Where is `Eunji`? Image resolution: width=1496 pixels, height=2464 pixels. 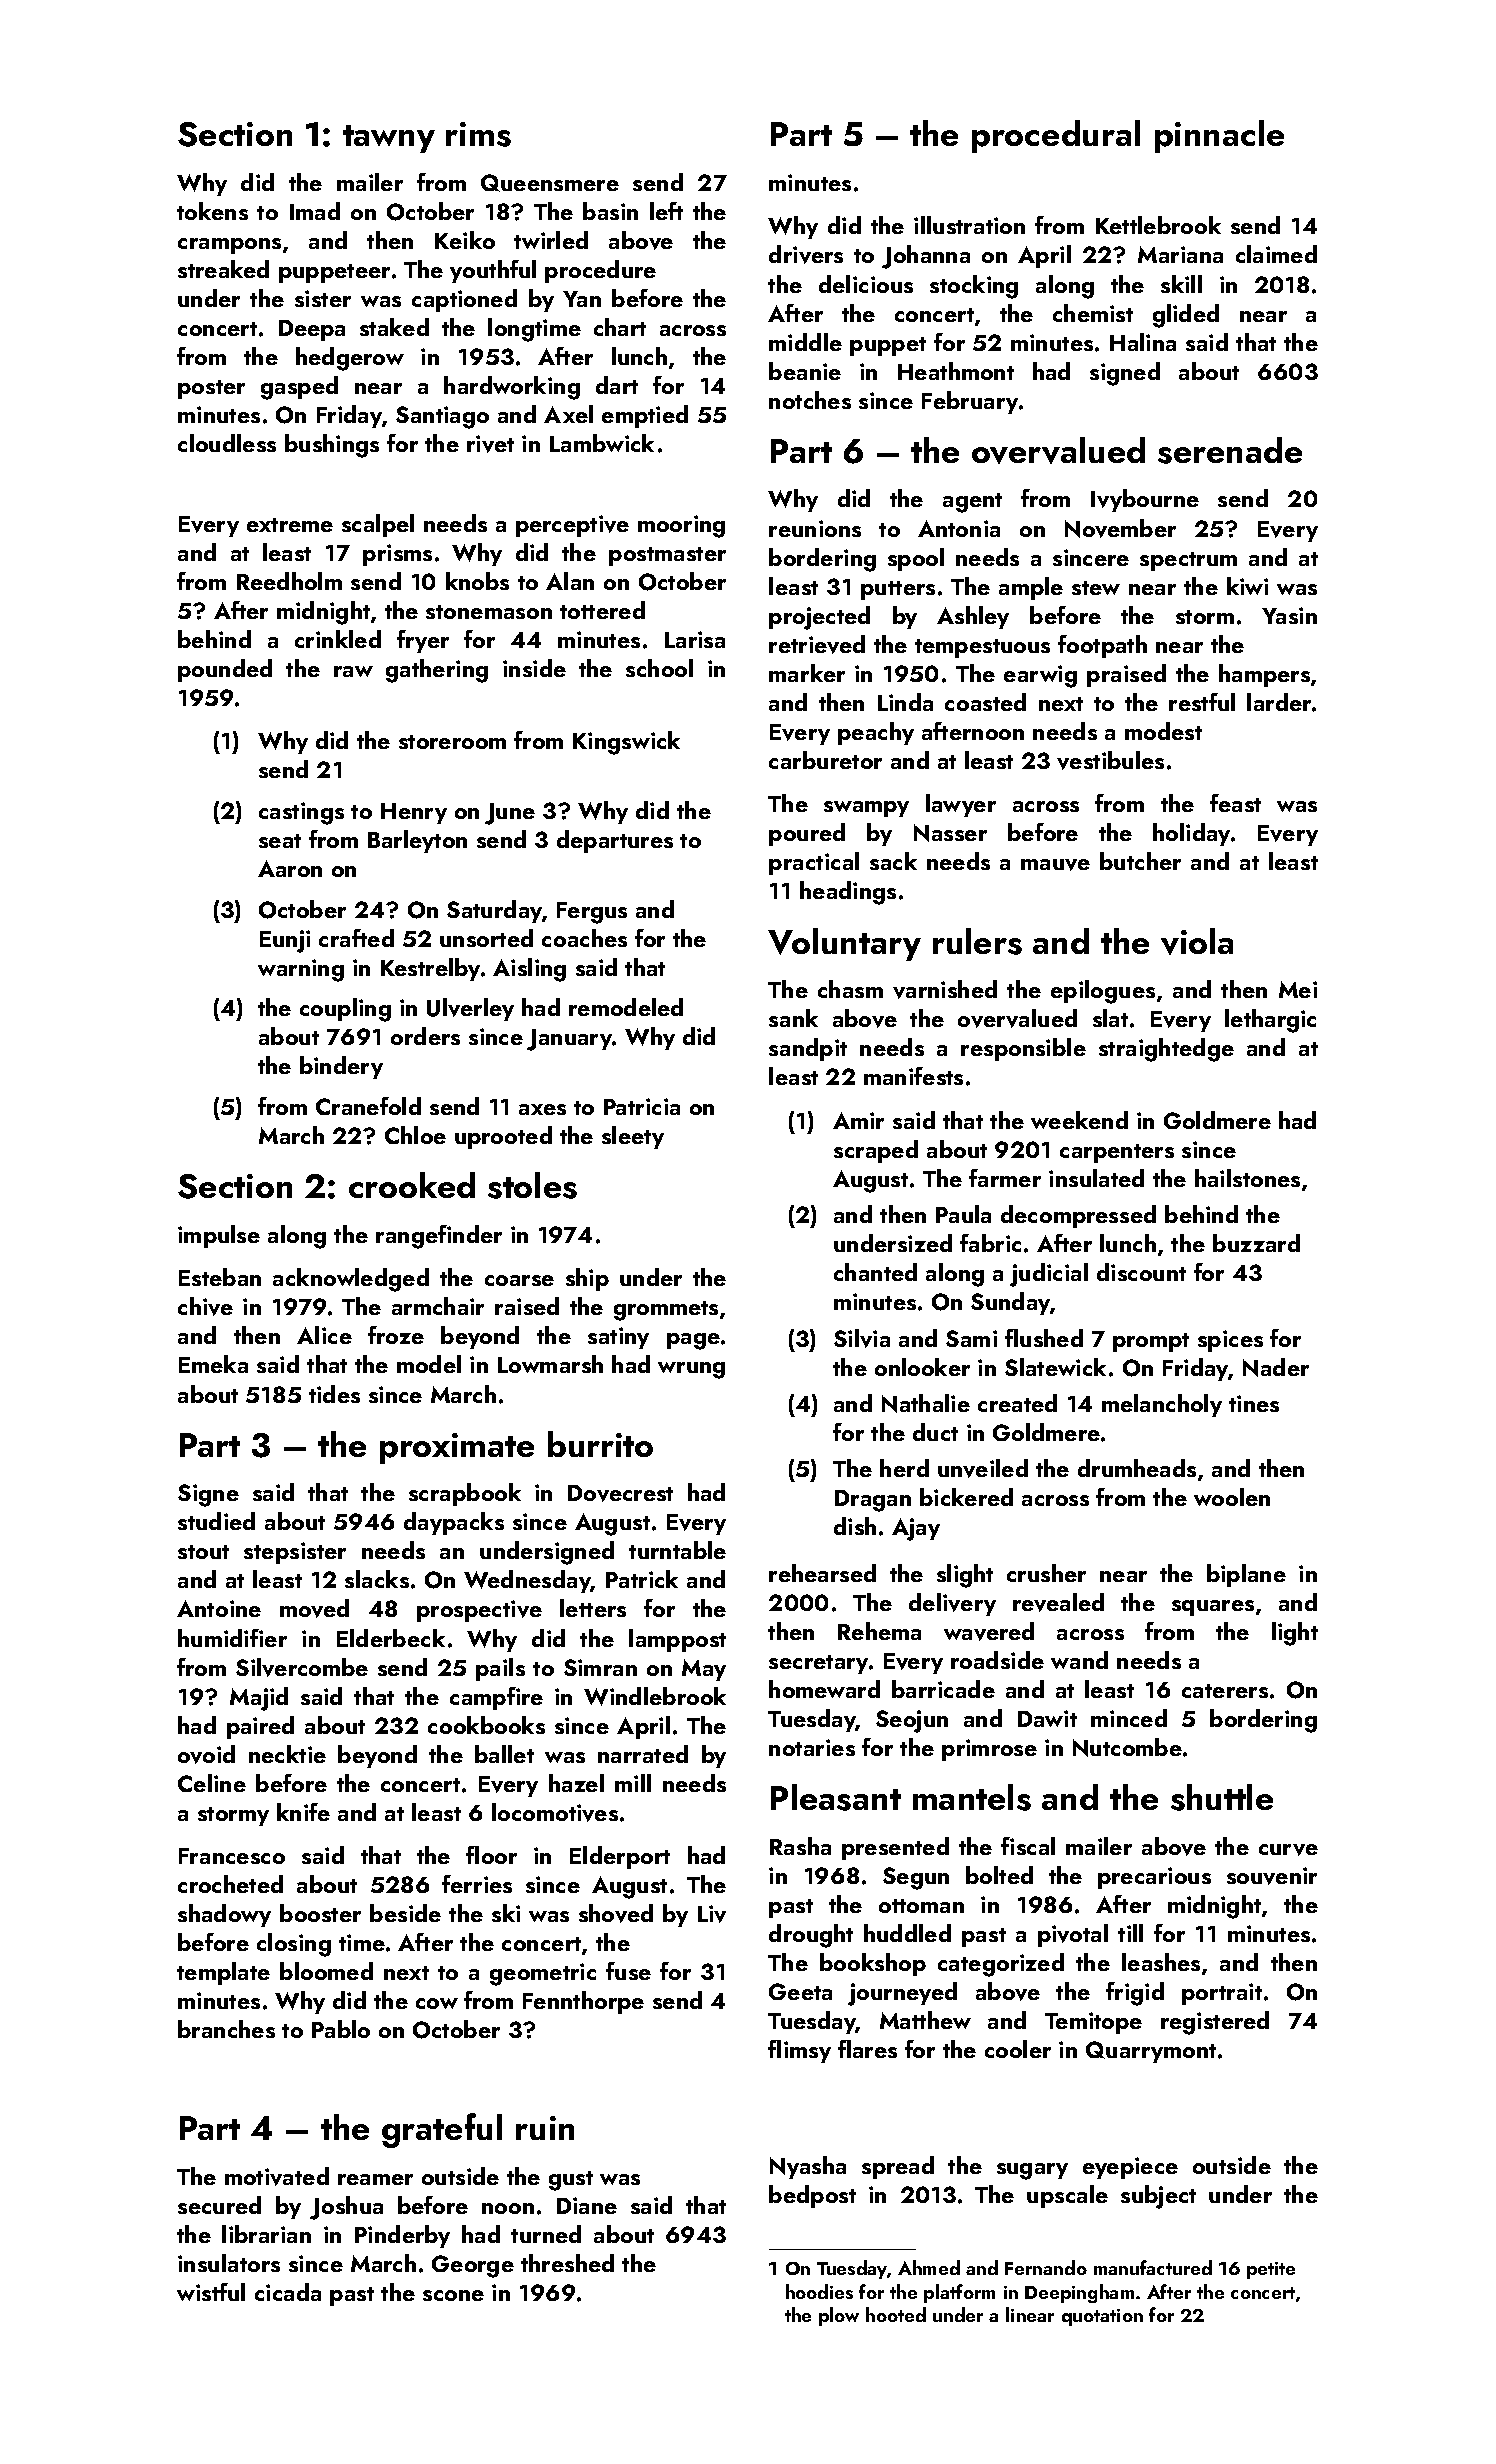 Eunji is located at coordinates (285, 941).
